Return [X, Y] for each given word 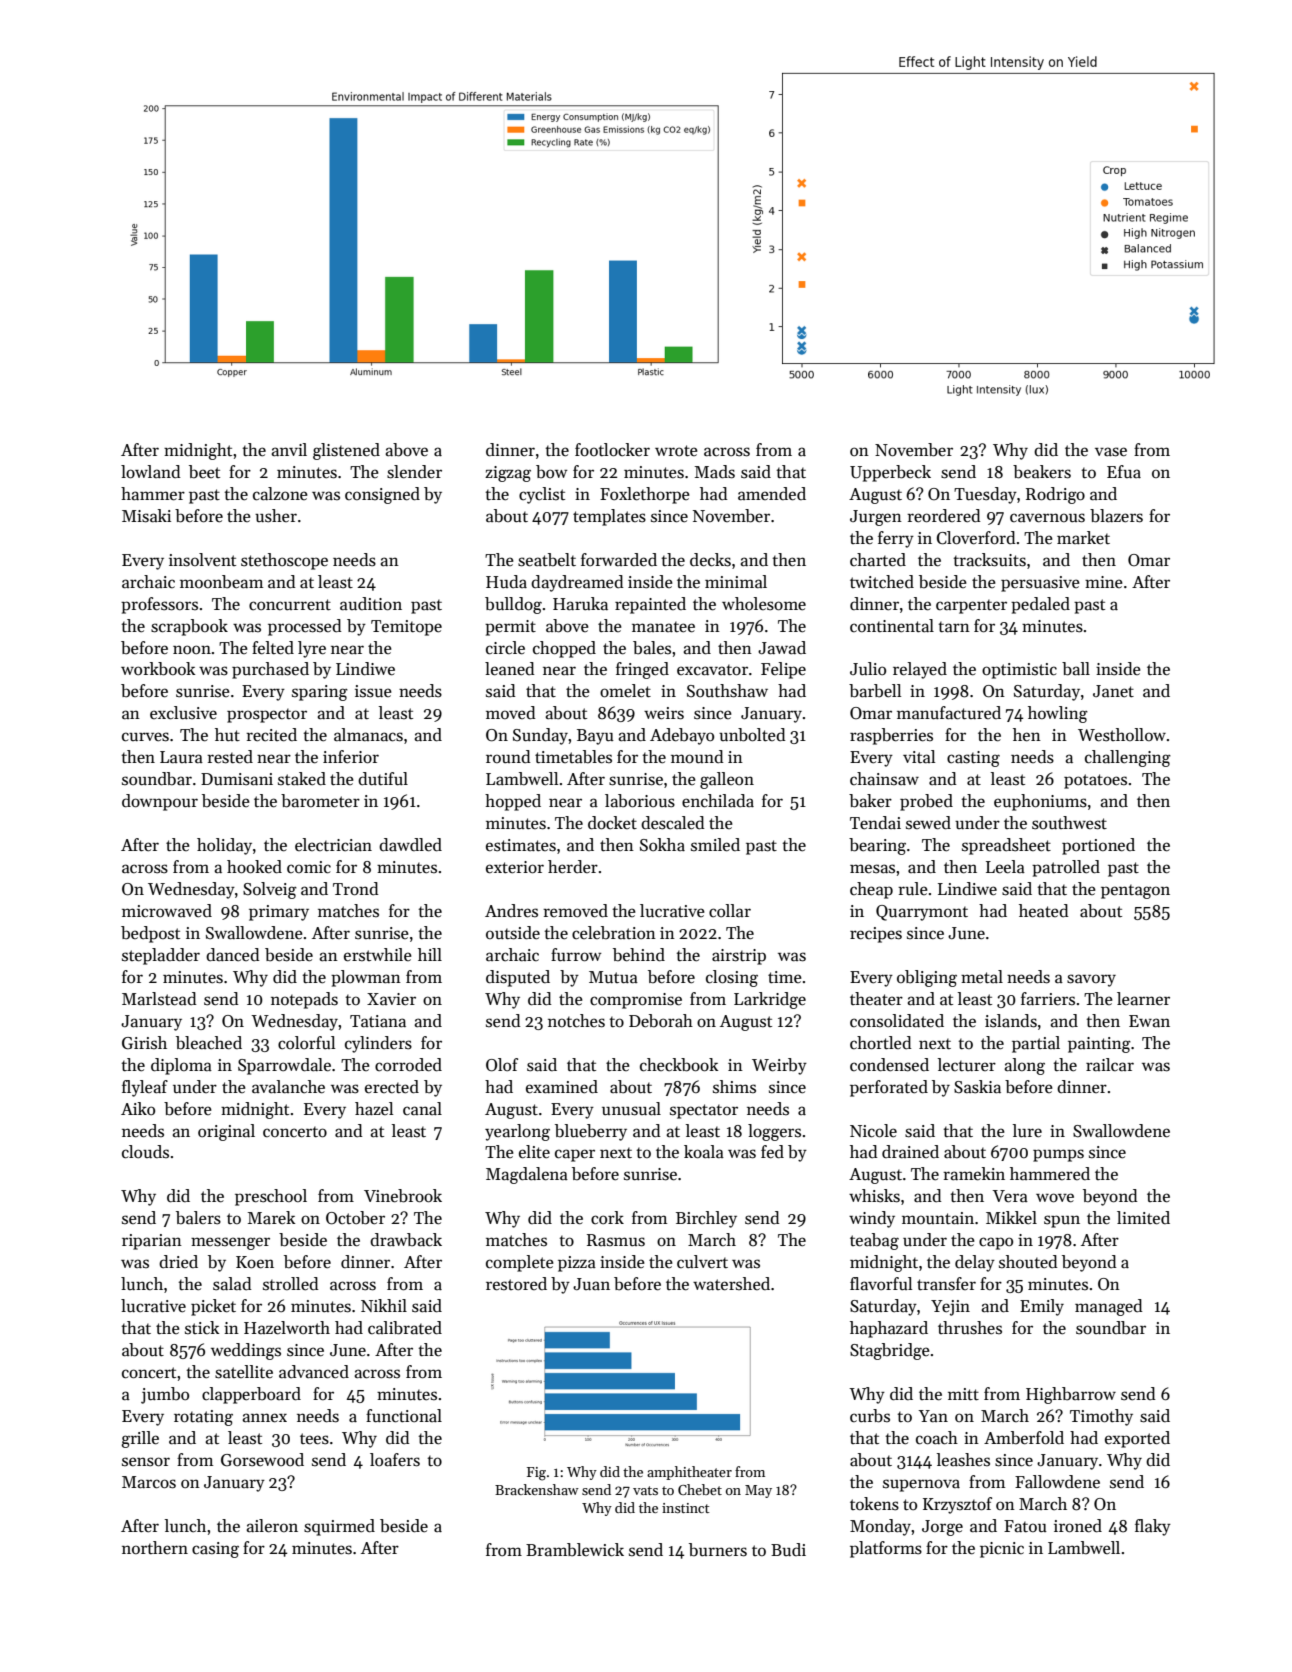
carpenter [971, 606]
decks [710, 560]
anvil [289, 450]
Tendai [875, 823]
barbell [875, 691]
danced [233, 955]
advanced [314, 1372]
